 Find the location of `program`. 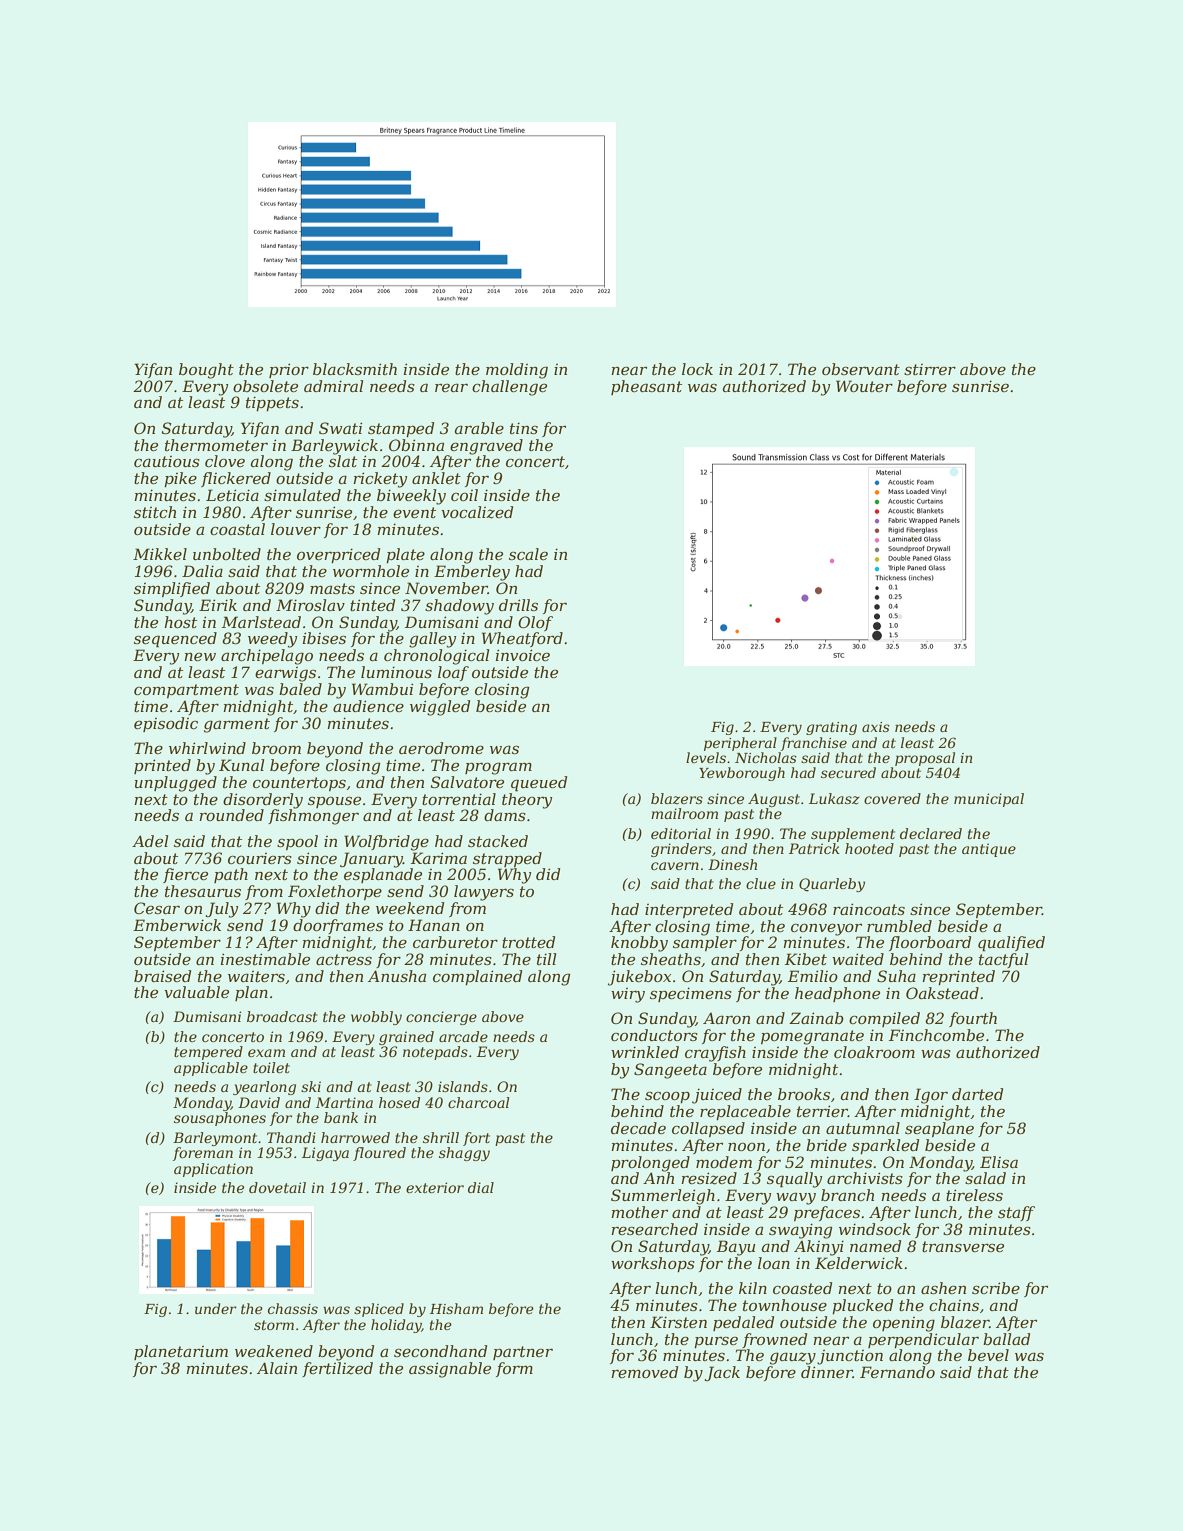

program is located at coordinates (498, 768).
